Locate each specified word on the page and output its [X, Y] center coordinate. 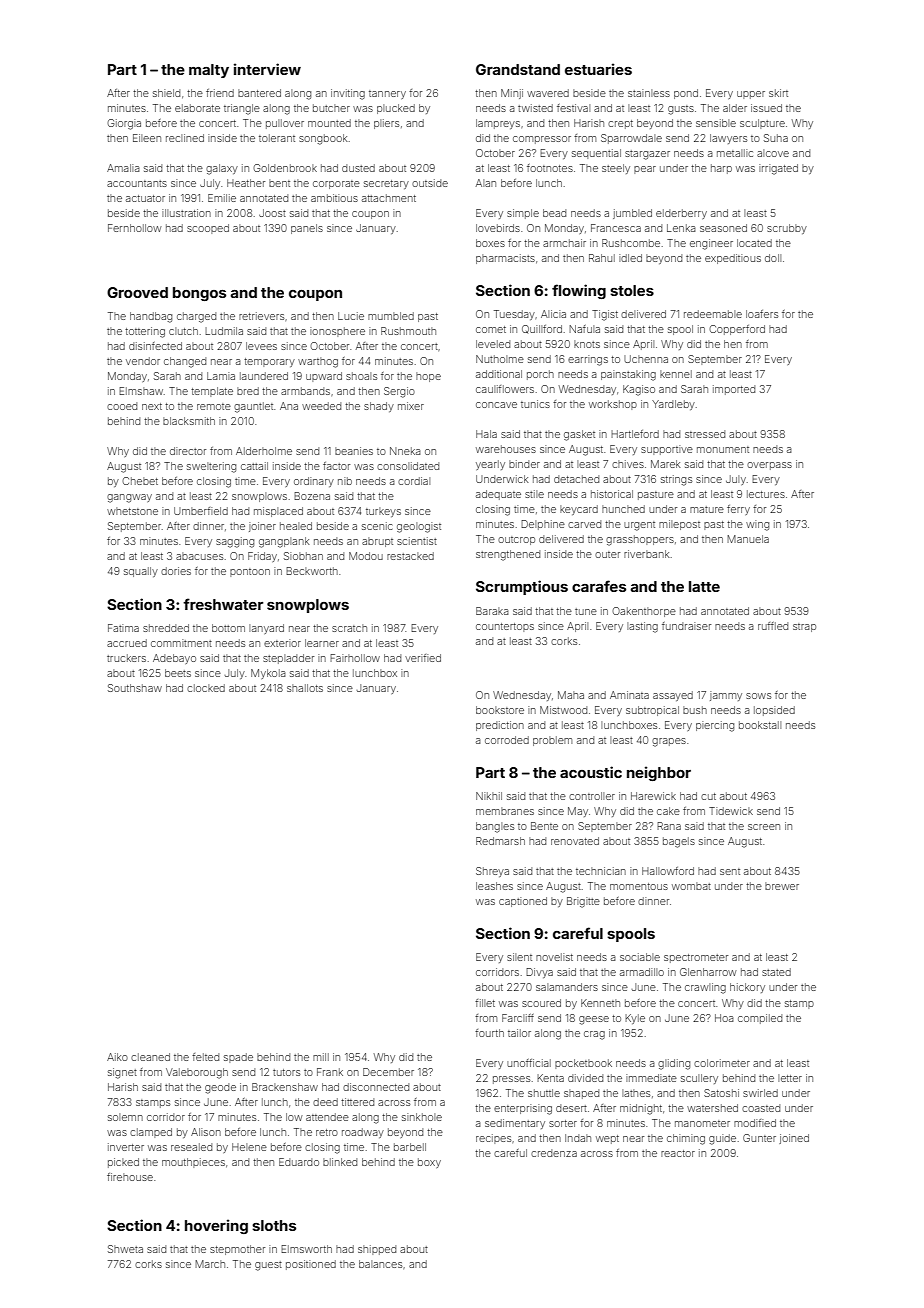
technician [601, 871]
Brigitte [583, 902]
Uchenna [646, 359]
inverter [126, 1147]
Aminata [629, 695]
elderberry [681, 214]
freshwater [223, 604]
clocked [206, 688]
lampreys [498, 124]
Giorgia [124, 124]
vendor [143, 361]
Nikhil [489, 796]
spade [238, 1058]
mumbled [391, 316]
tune [586, 611]
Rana [669, 826]
